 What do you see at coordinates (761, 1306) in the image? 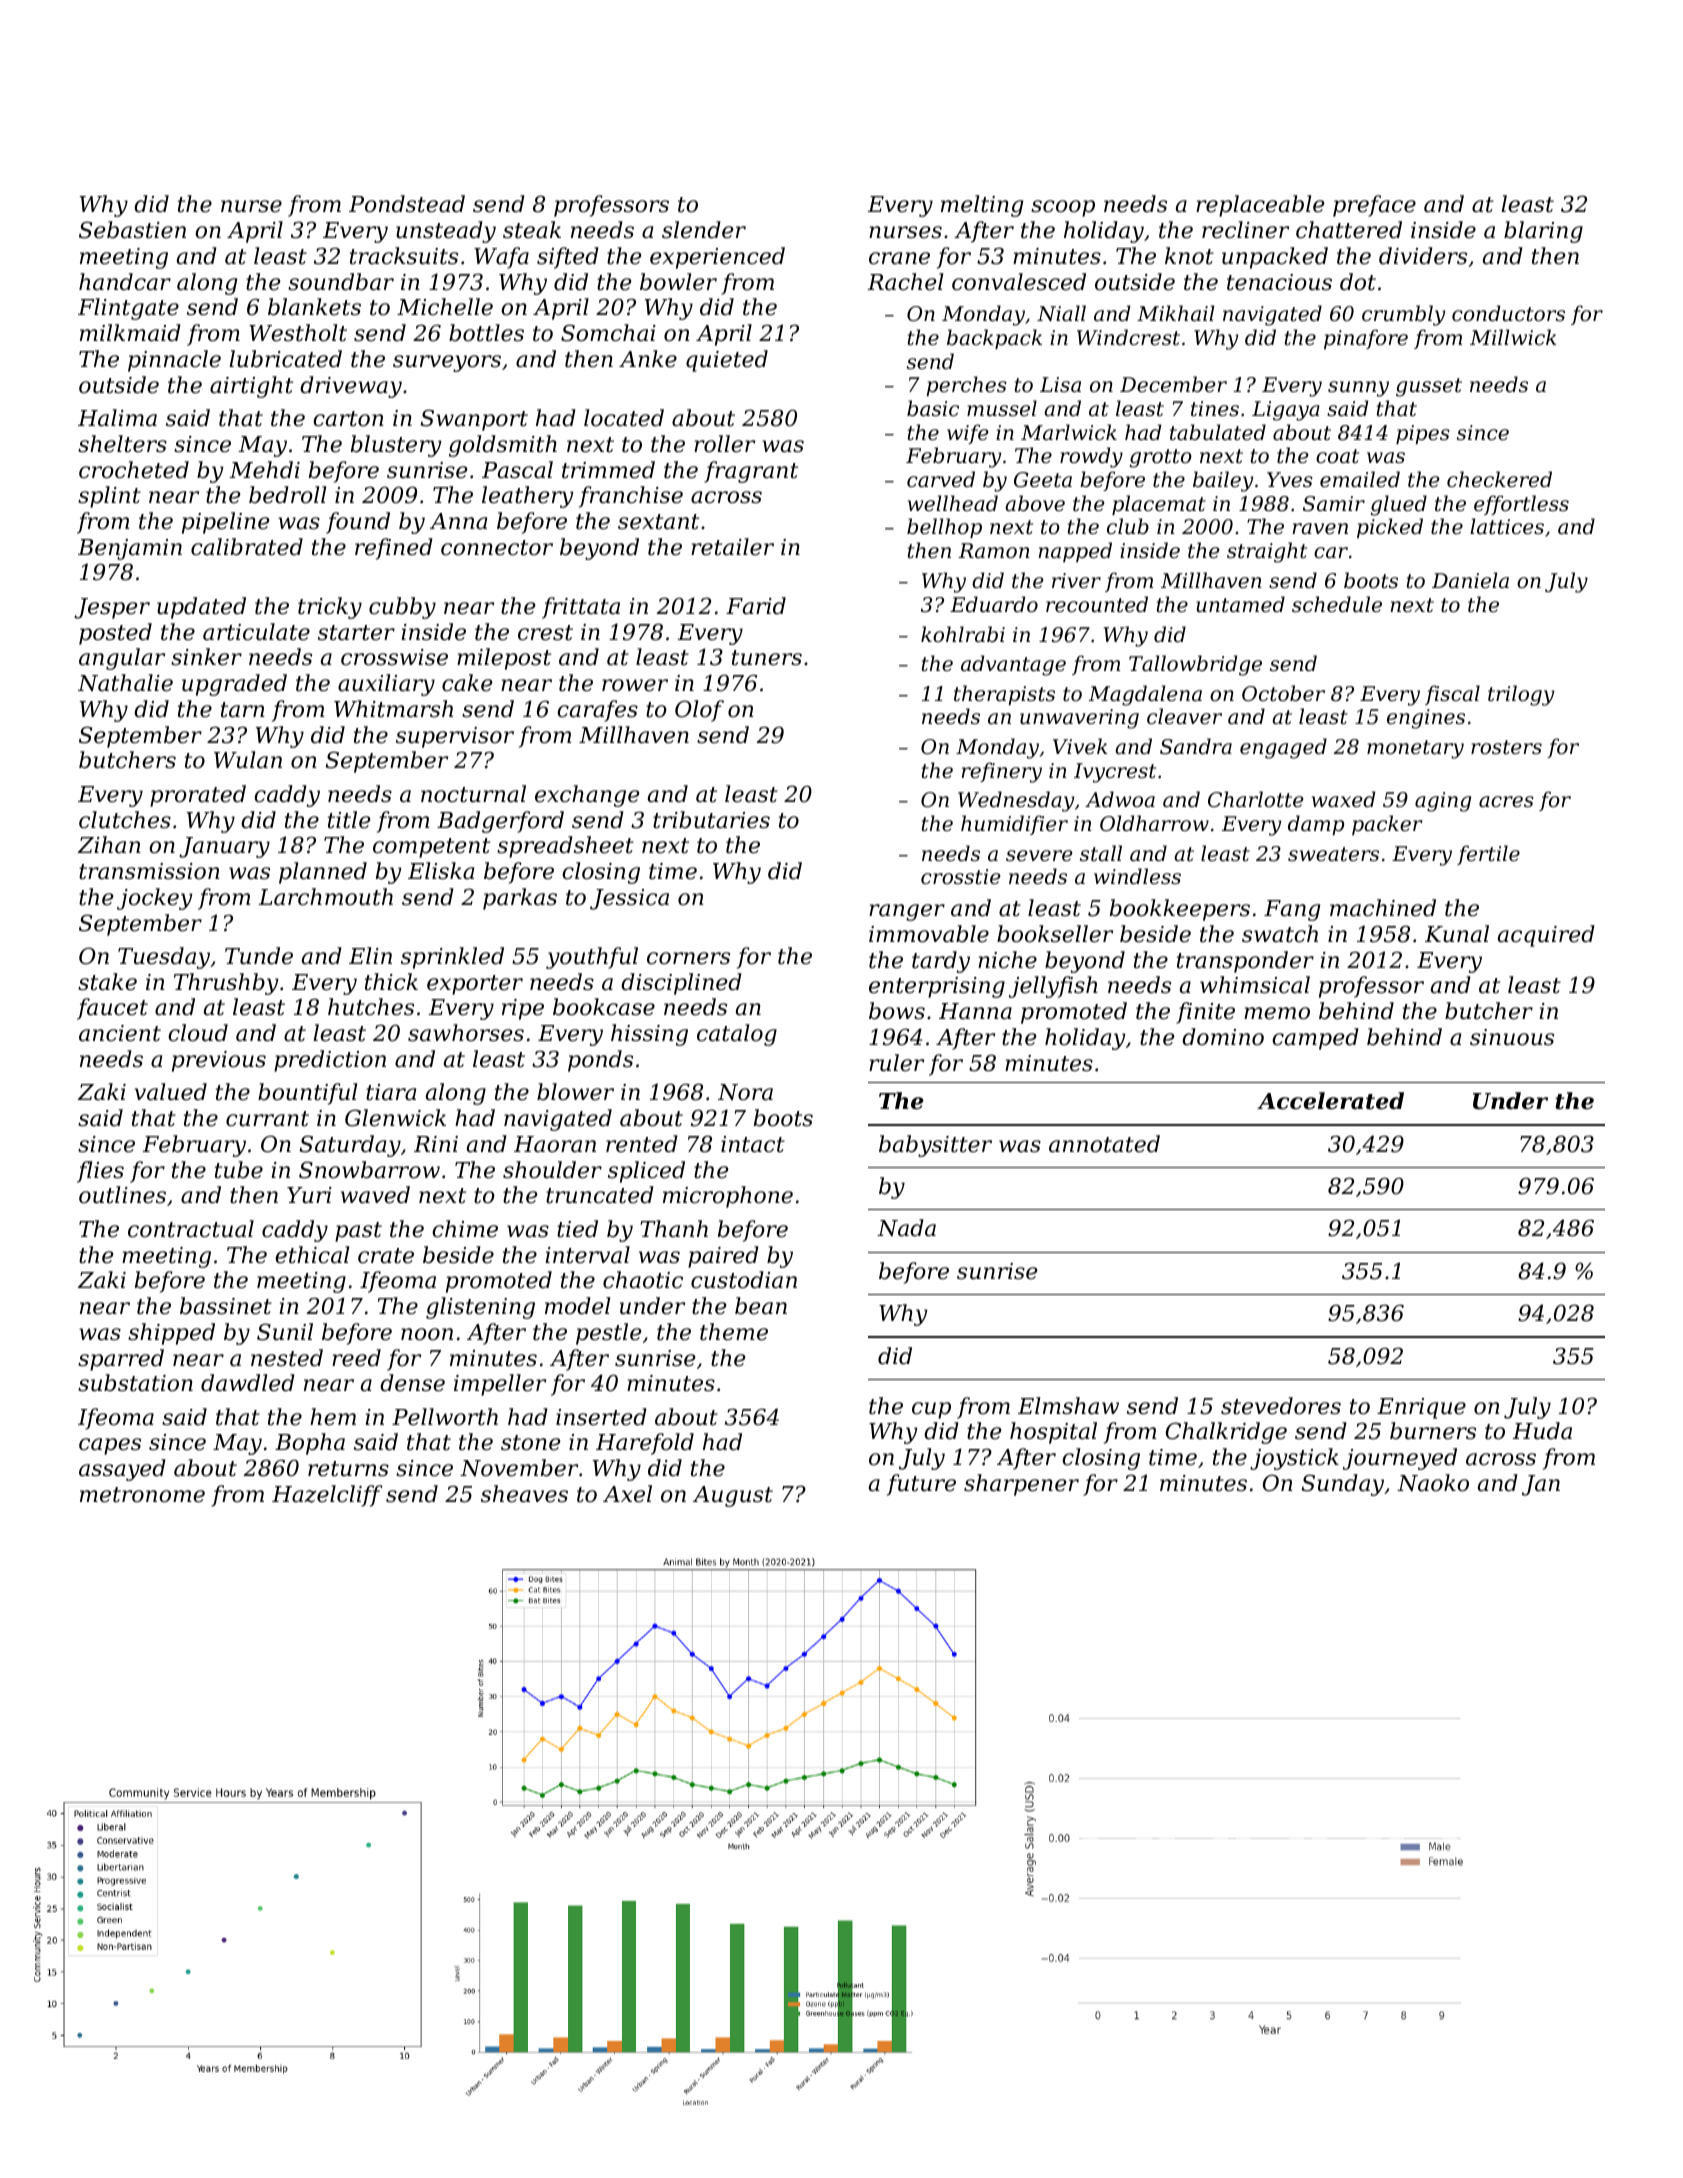
I see `bean` at bounding box center [761, 1306].
